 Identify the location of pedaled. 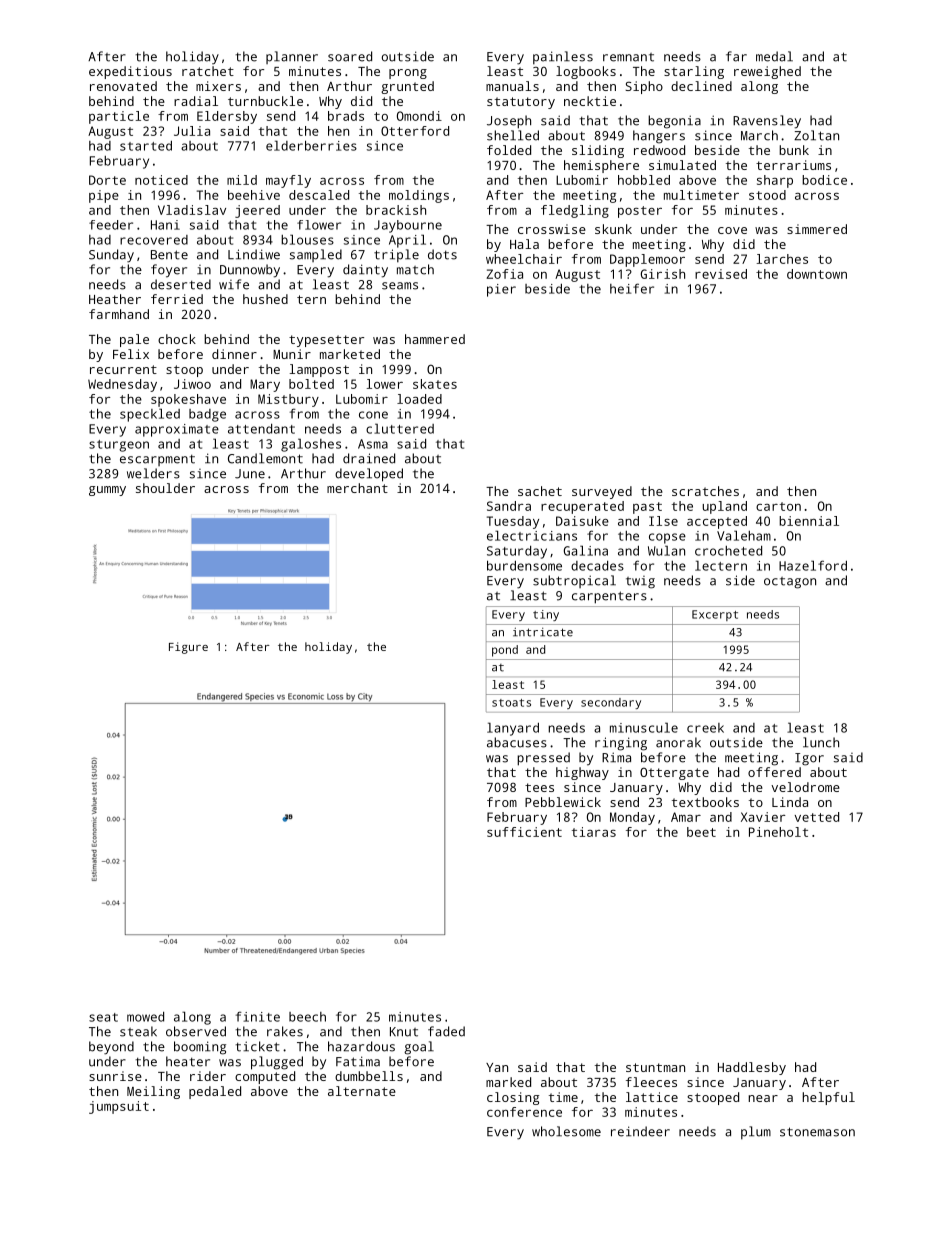
(215, 1092).
